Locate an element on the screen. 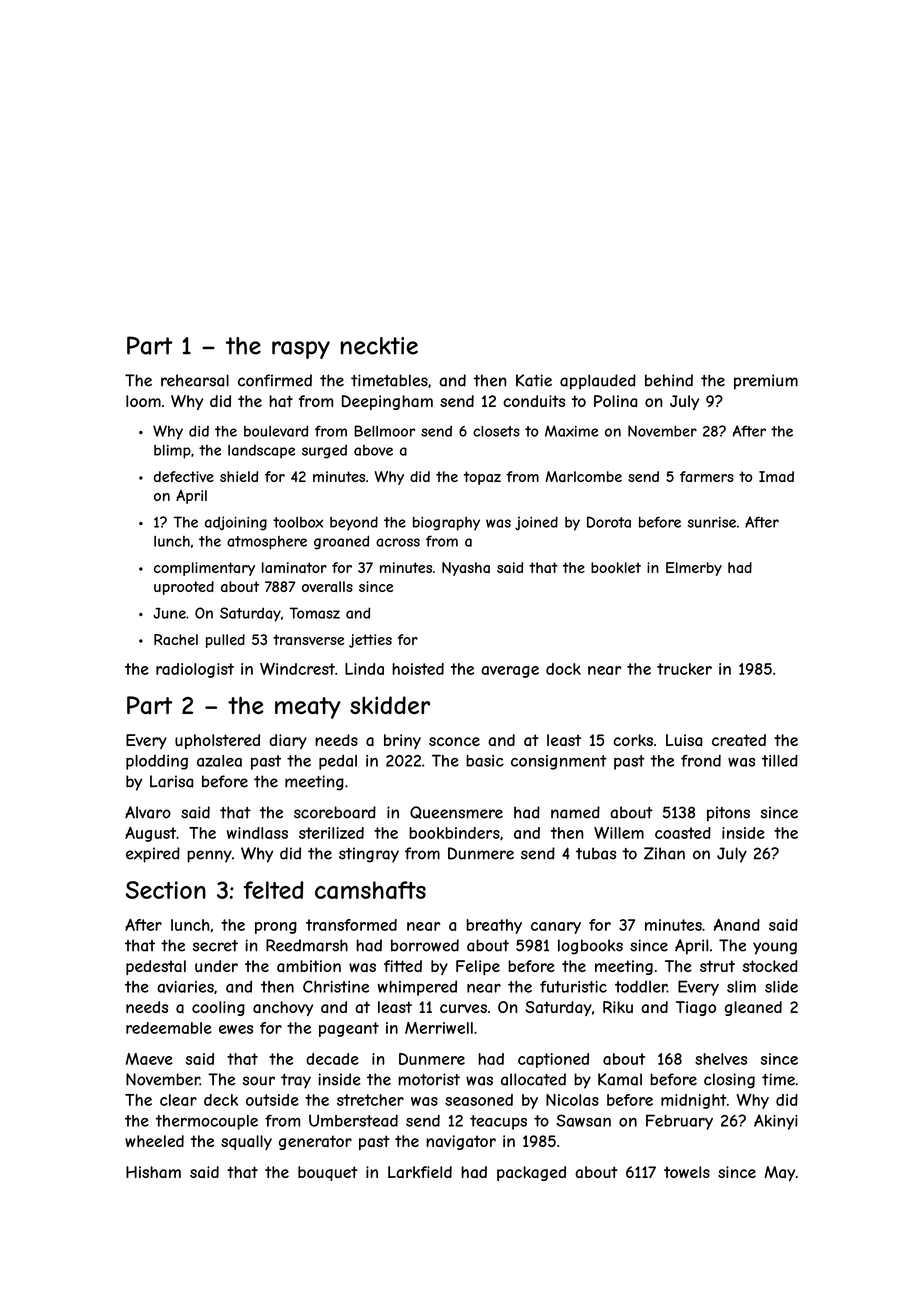  Nyasha is located at coordinates (466, 569).
